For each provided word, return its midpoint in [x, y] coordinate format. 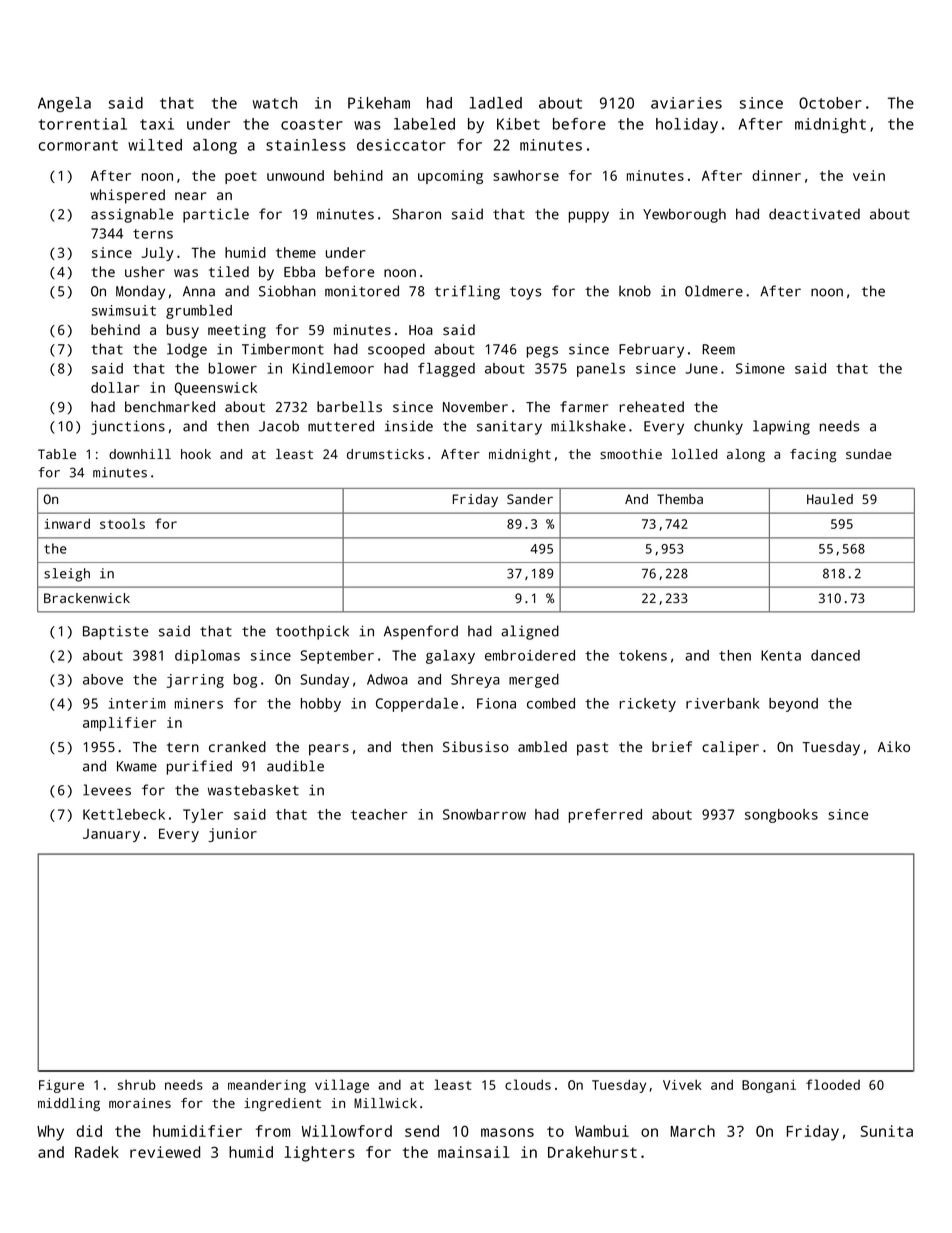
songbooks [781, 816]
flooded [833, 1084]
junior [232, 835]
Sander [530, 499]
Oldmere [714, 291]
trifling [467, 292]
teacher [379, 814]
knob [635, 291]
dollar [115, 387]
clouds [528, 1084]
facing [813, 456]
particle [216, 215]
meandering [267, 1086]
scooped [396, 350]
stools [122, 523]
